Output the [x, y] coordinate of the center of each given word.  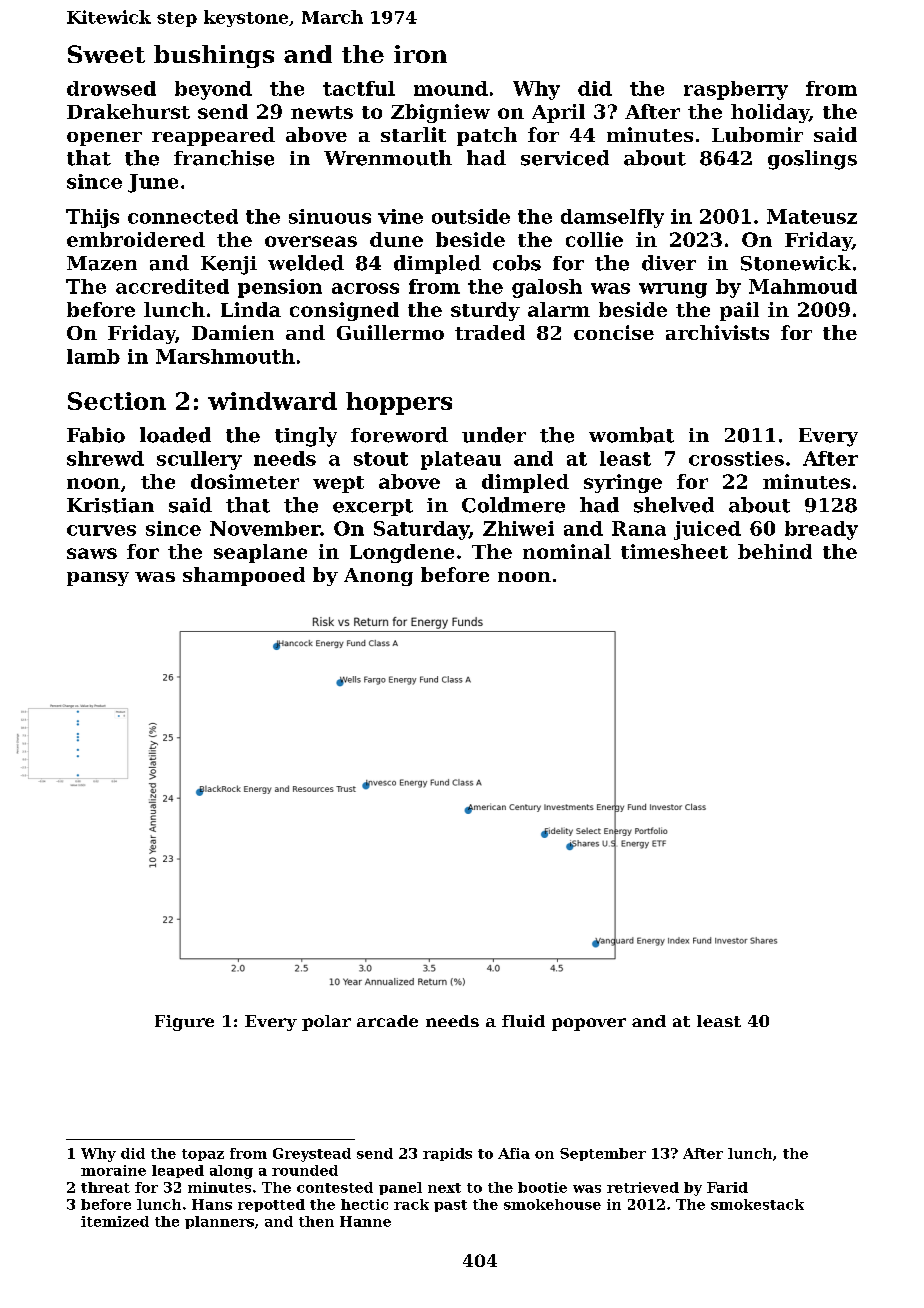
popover [589, 1024]
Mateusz [812, 216]
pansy [98, 579]
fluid [523, 1021]
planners [219, 1222]
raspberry [736, 90]
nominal [567, 551]
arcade [387, 1021]
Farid [727, 1187]
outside [471, 216]
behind [775, 551]
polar [326, 1023]
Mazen [102, 263]
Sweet [106, 54]
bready [821, 530]
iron [420, 54]
